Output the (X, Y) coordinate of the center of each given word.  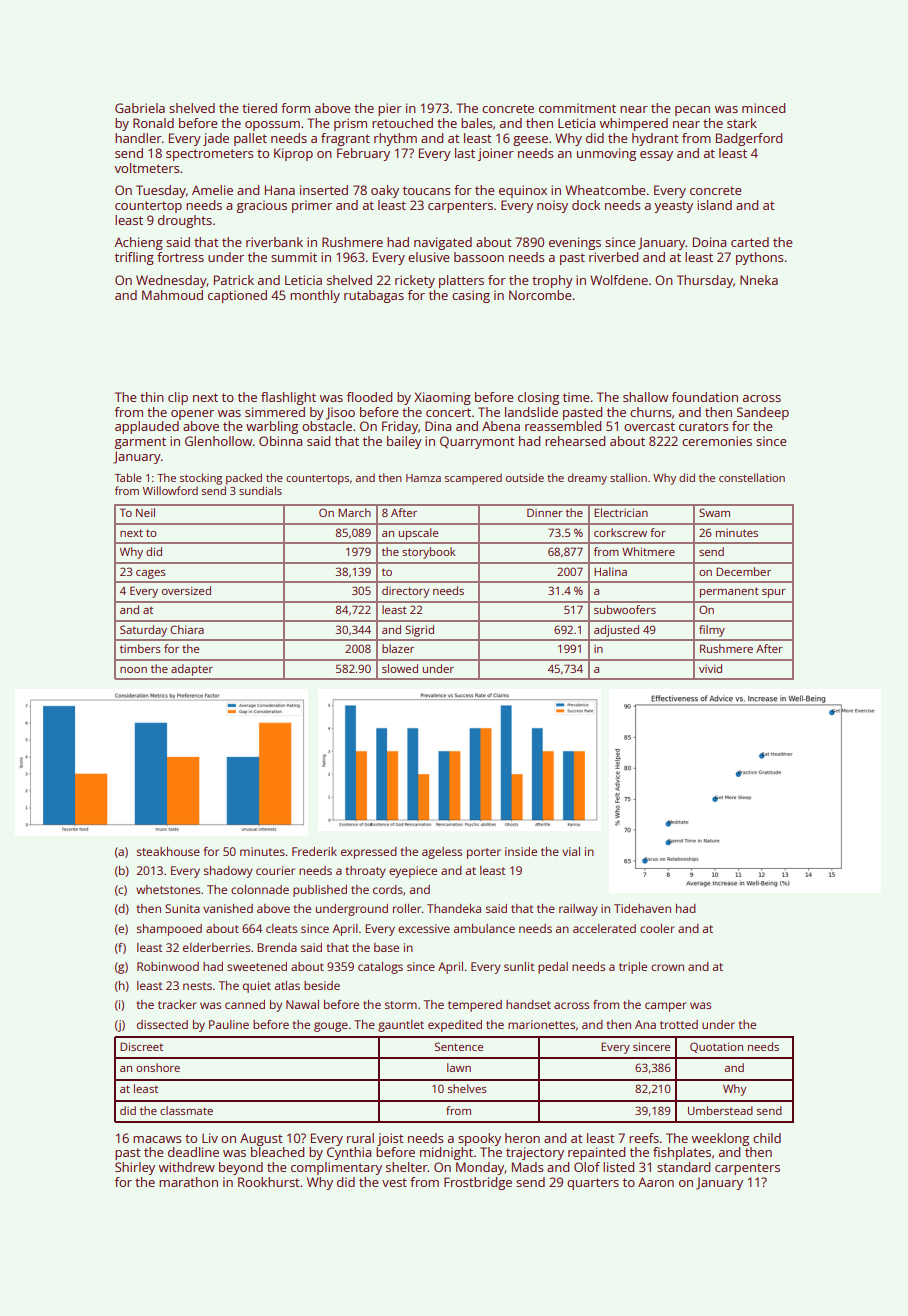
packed (244, 479)
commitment (577, 108)
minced (763, 108)
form (295, 108)
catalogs (380, 968)
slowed (400, 668)
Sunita (182, 908)
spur (774, 593)
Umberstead (720, 1110)
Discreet (141, 1046)
